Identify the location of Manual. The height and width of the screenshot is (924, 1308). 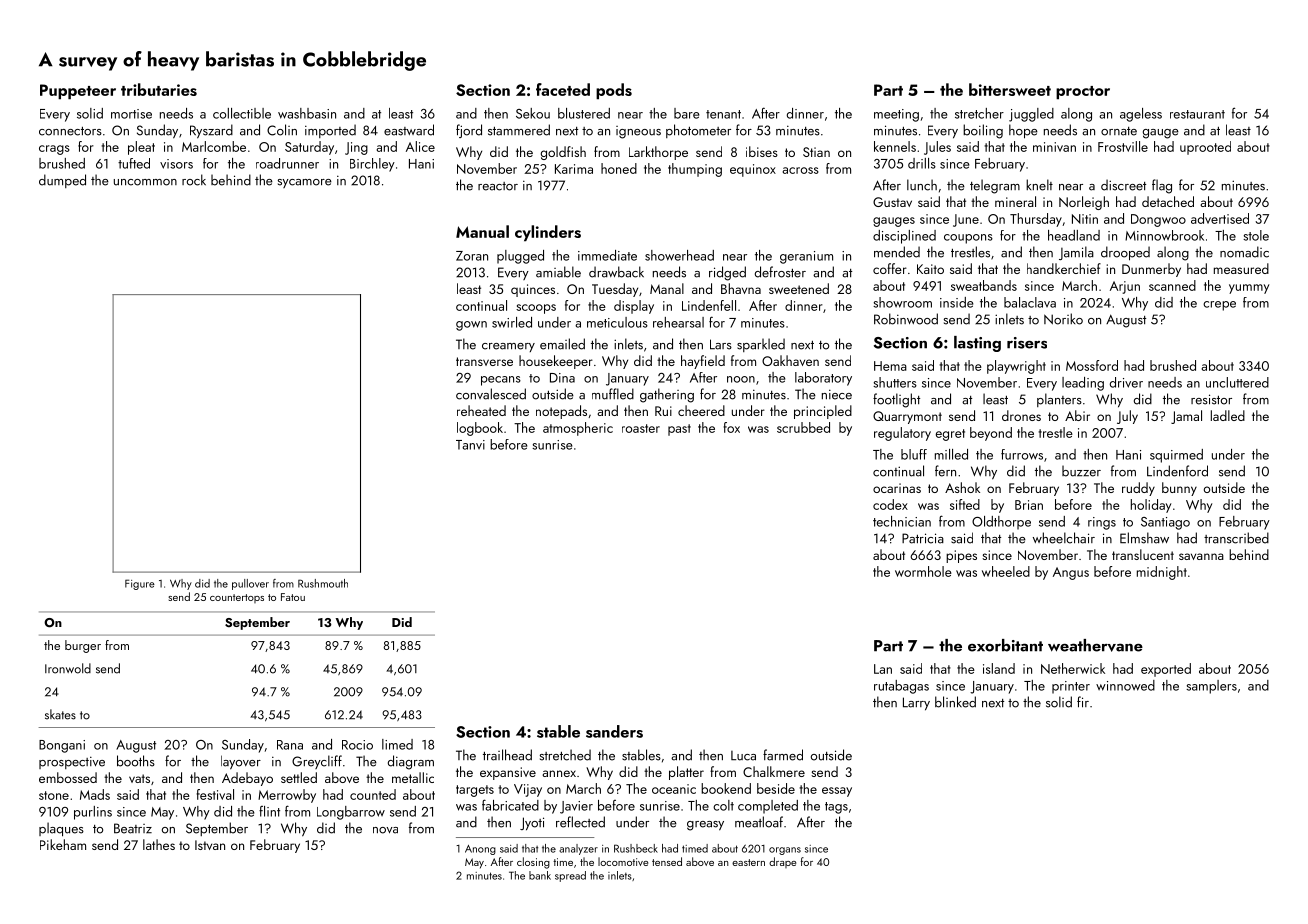
(482, 231).
